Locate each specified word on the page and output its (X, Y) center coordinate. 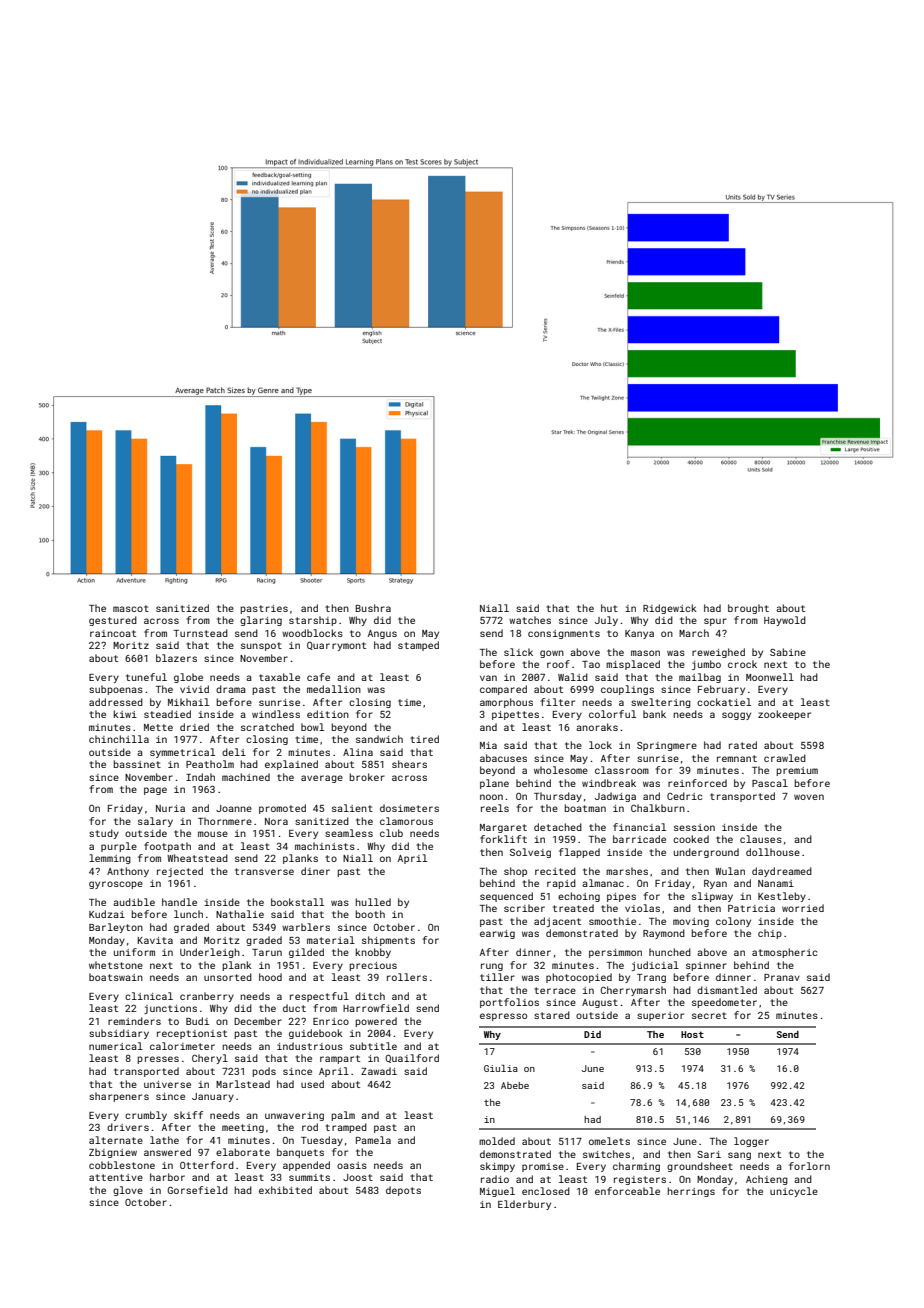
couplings (627, 690)
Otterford (207, 1165)
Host (692, 1034)
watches (530, 620)
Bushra (373, 608)
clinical (149, 996)
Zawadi (379, 1071)
